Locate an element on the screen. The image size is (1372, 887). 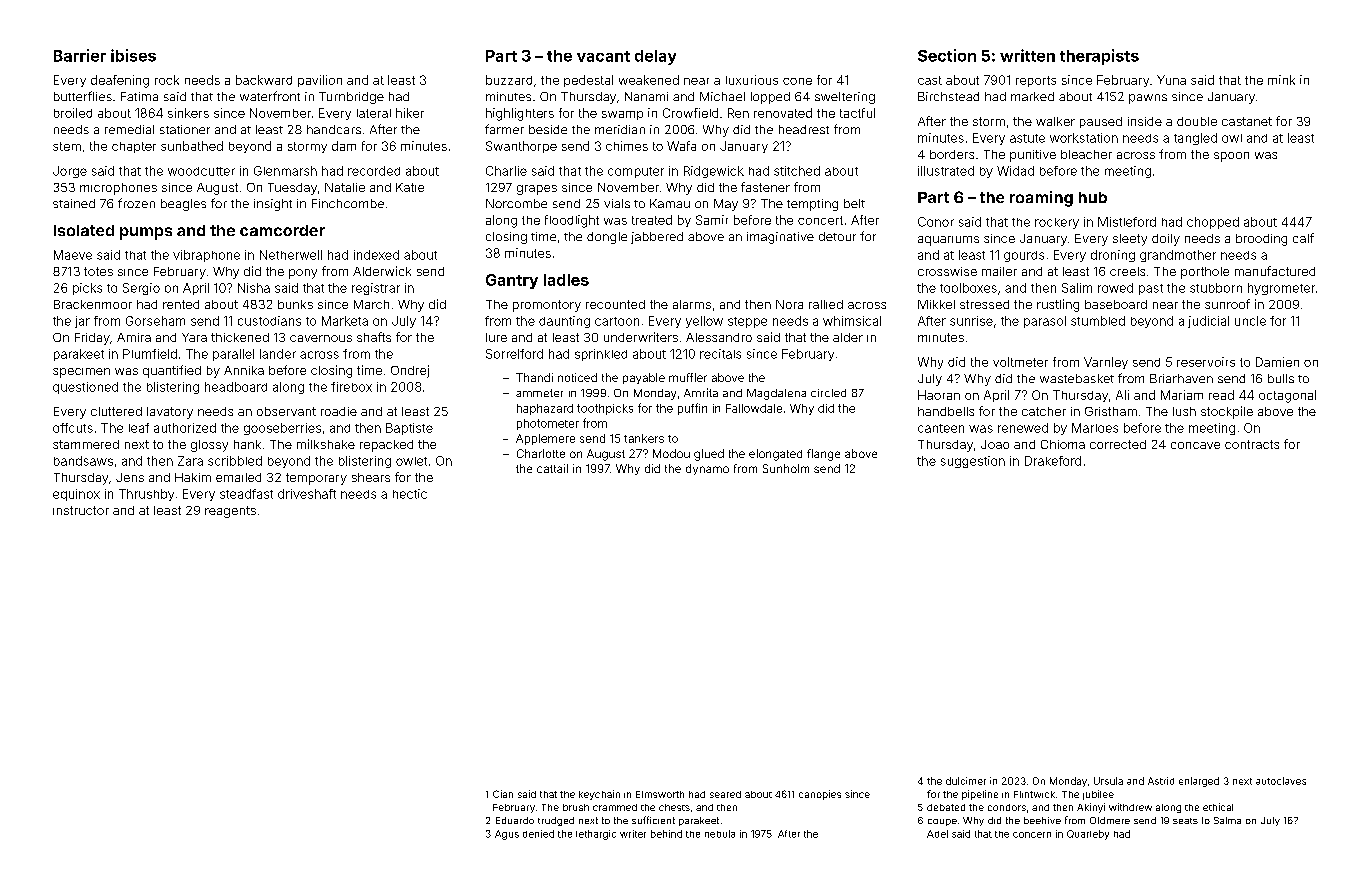
Quarleby is located at coordinates (1088, 835).
